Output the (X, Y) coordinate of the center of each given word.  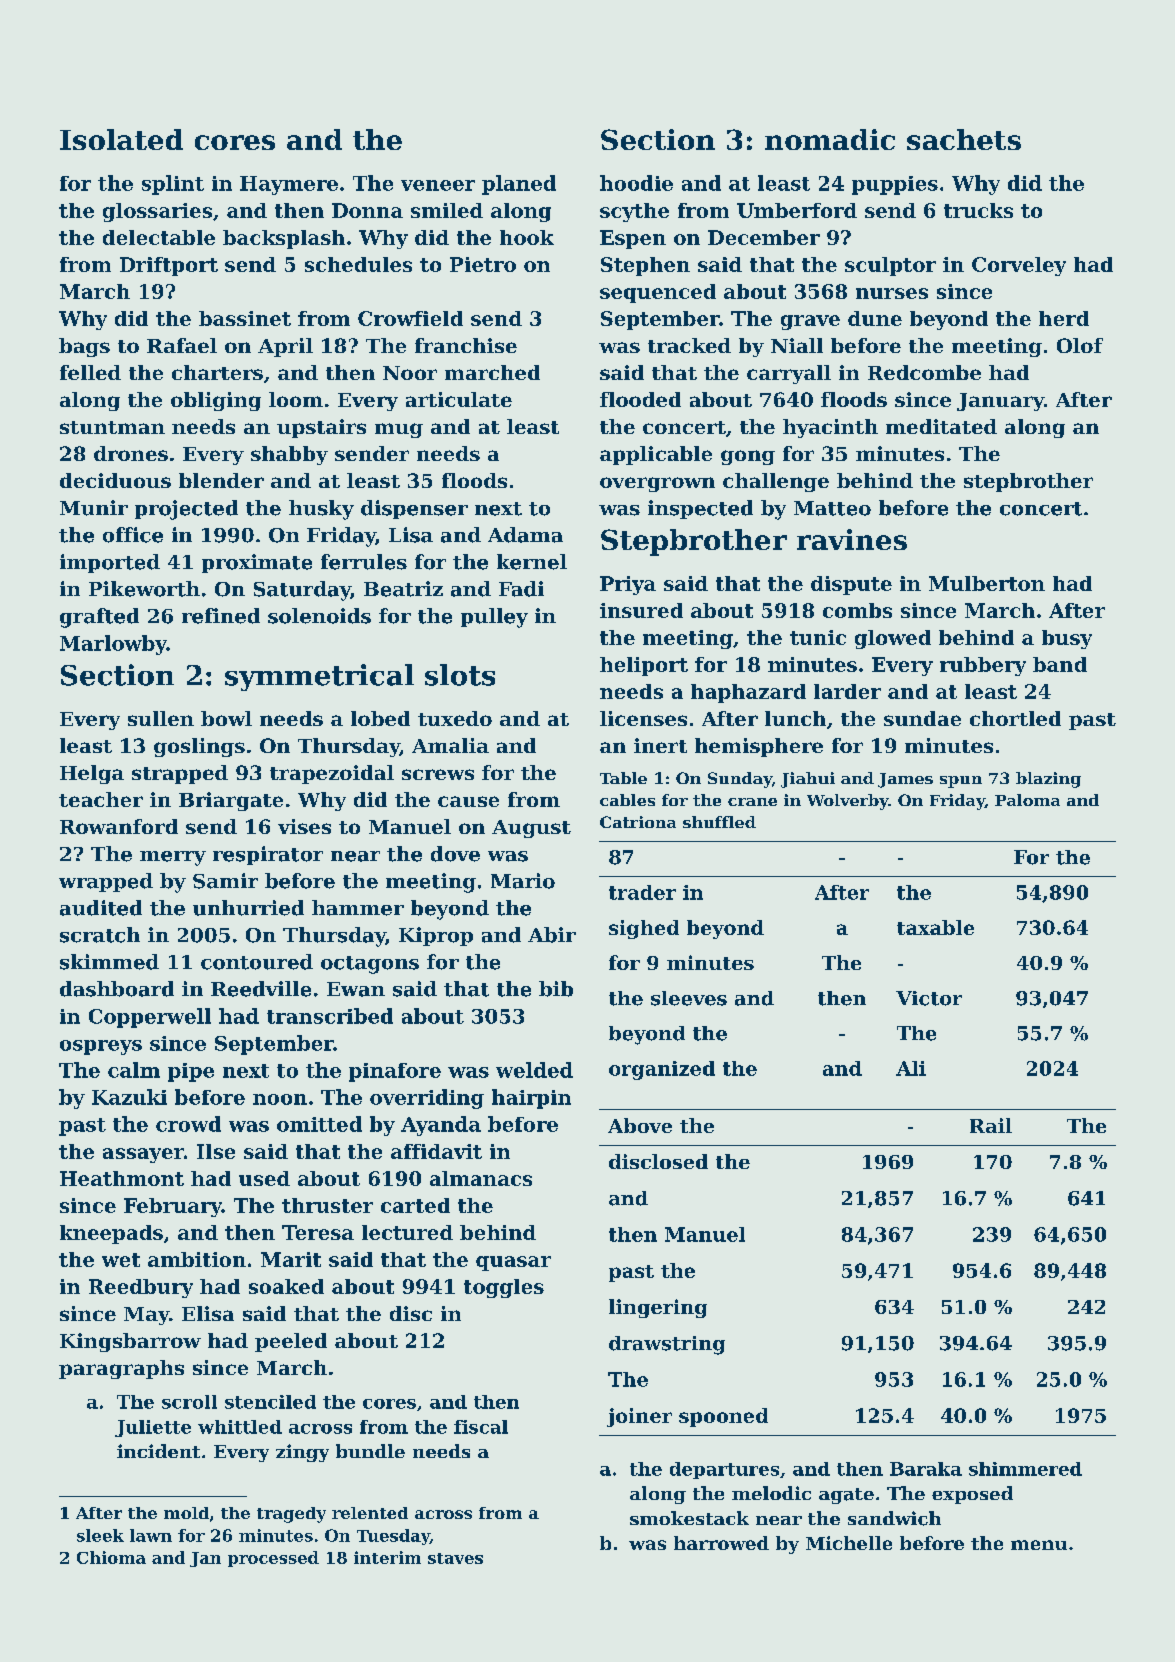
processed (273, 1559)
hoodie (636, 183)
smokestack (689, 1518)
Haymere (289, 185)
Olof (1080, 345)
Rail (991, 1125)
